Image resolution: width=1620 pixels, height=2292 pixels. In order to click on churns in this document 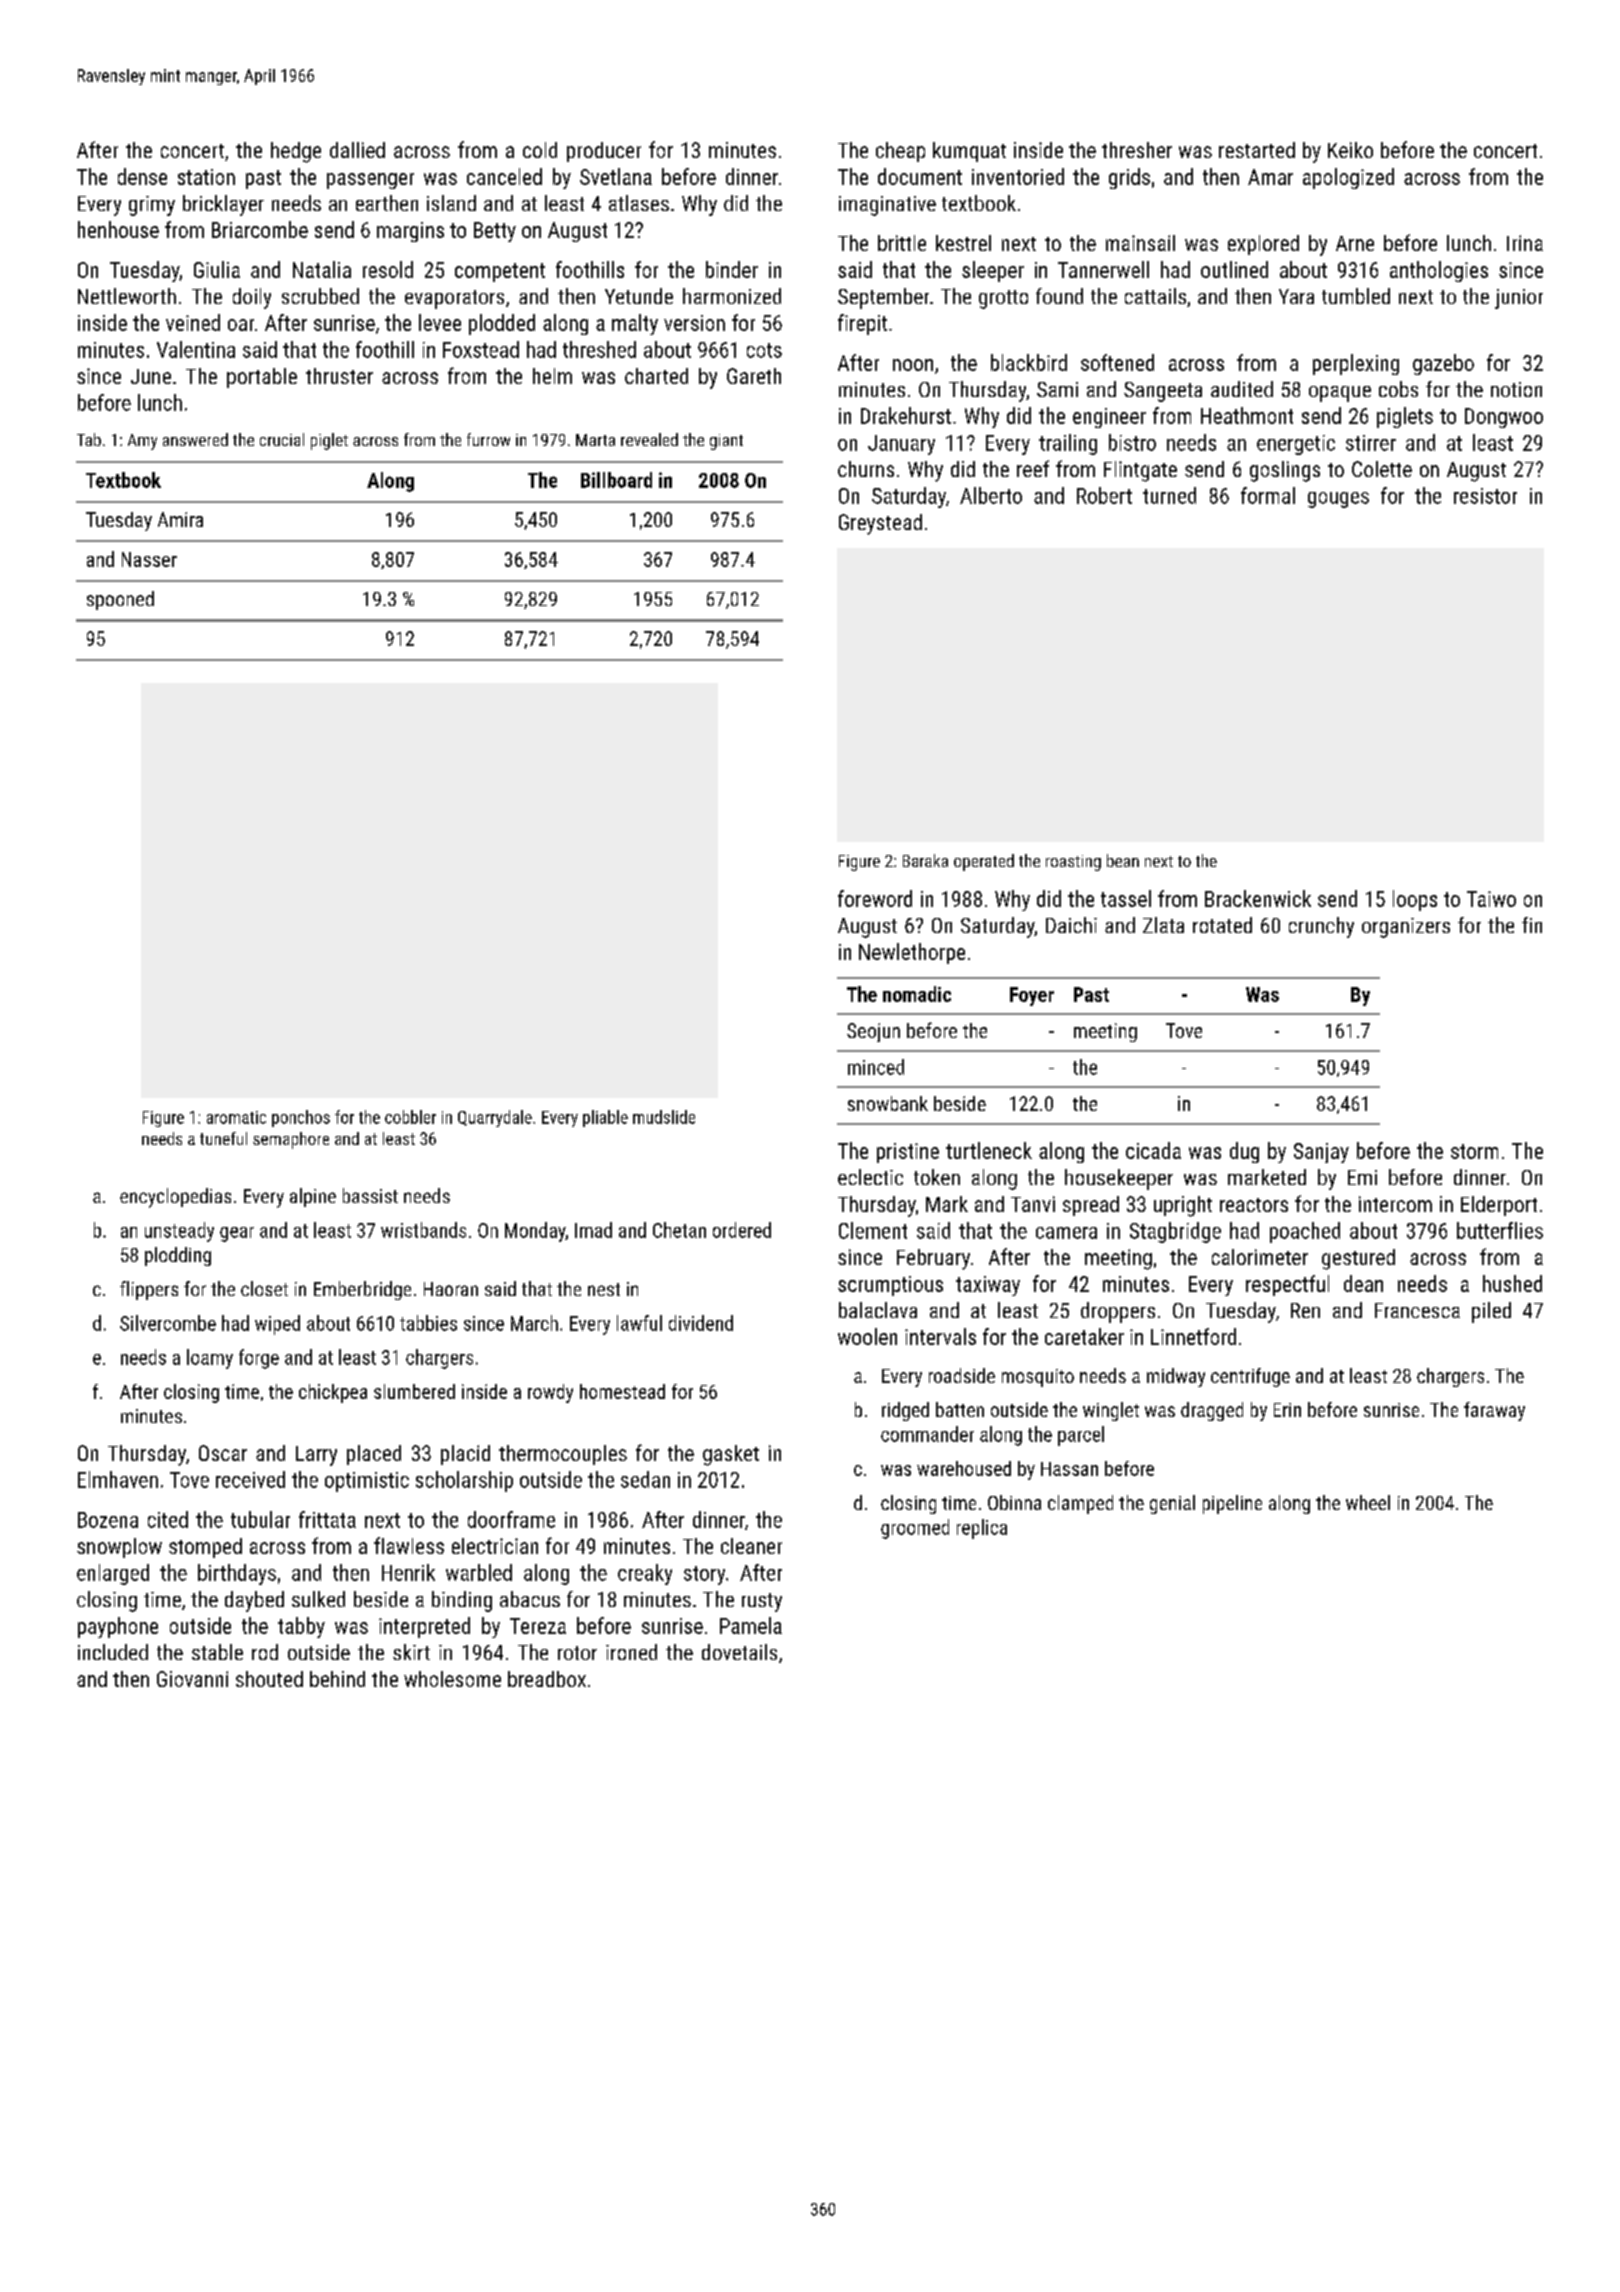, I will do `click(866, 469)`.
